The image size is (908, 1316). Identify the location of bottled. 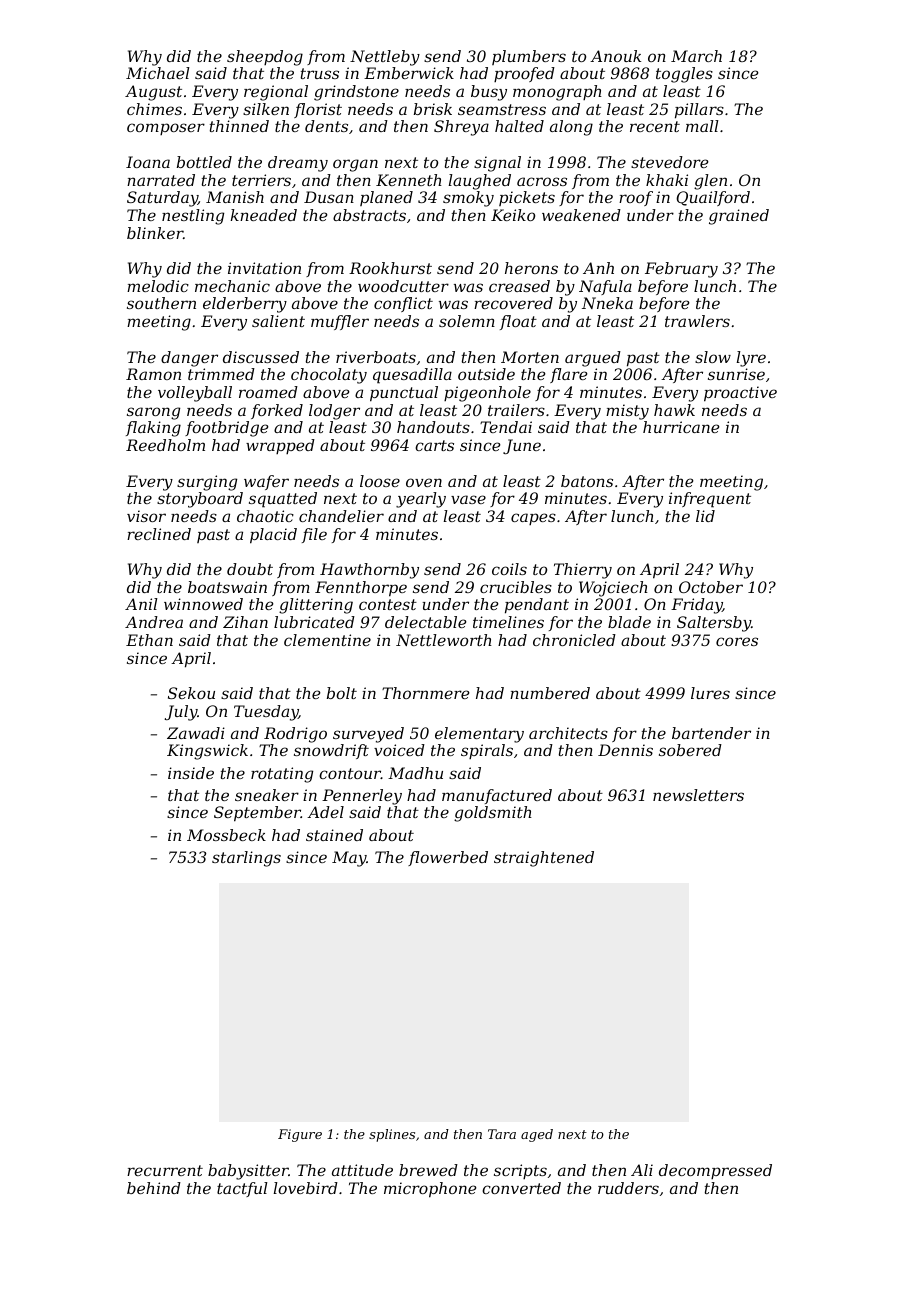
(204, 162).
